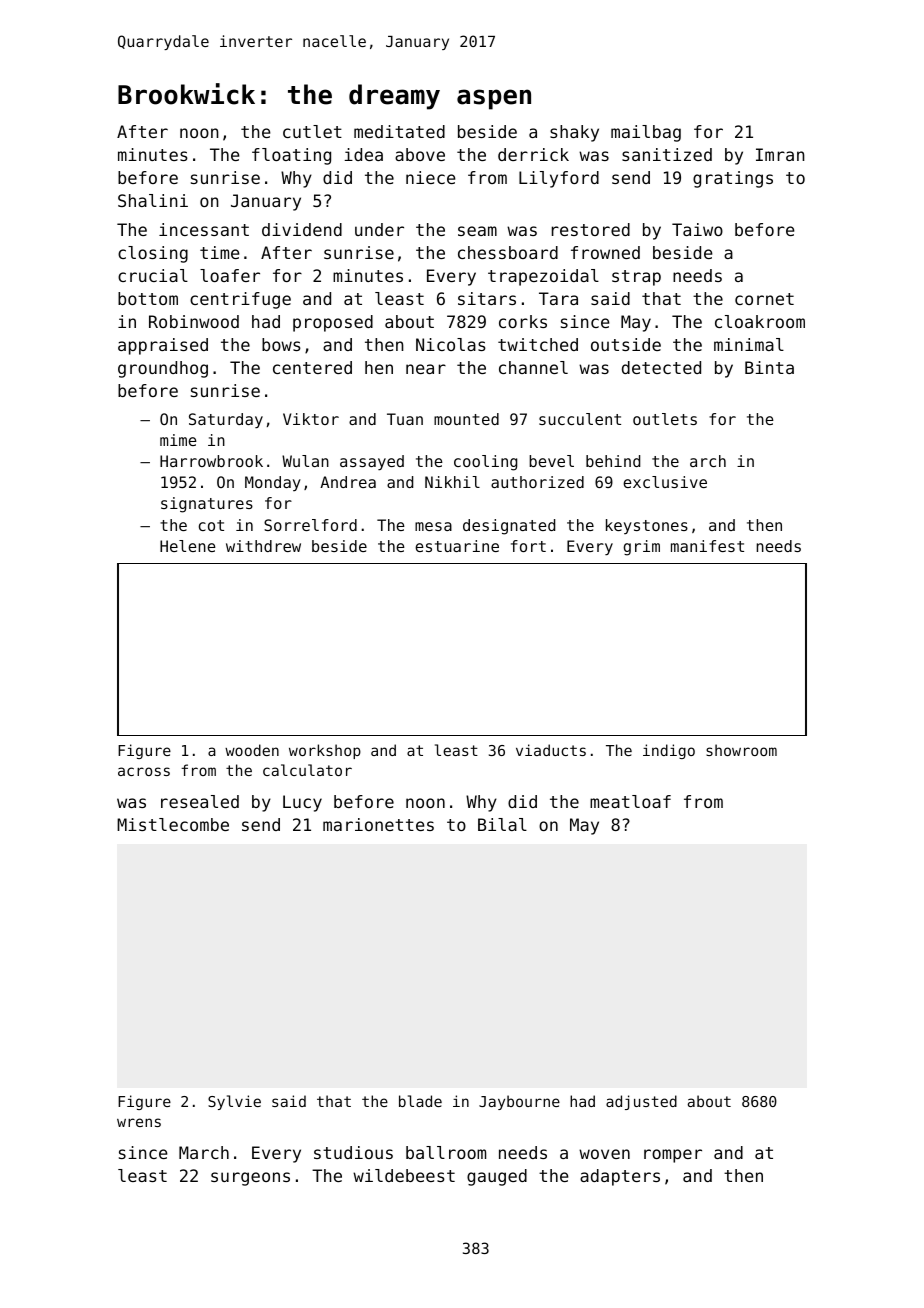 Image resolution: width=924 pixels, height=1308 pixels. Describe the element at coordinates (741, 750) in the screenshot. I see `showroom` at that location.
